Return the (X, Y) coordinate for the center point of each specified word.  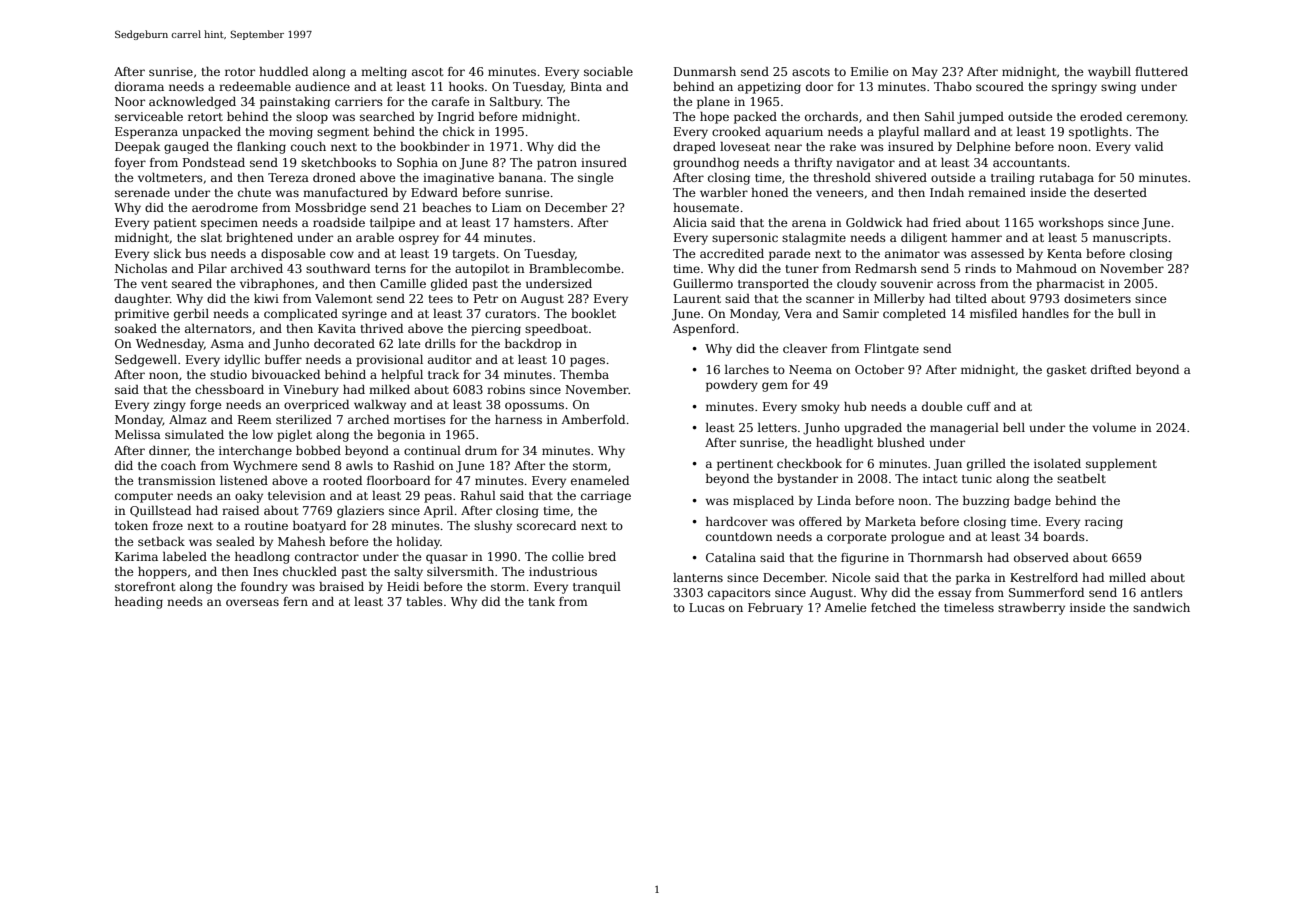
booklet (593, 313)
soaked (136, 328)
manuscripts (1130, 239)
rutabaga (1066, 179)
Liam (507, 207)
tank (541, 601)
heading (139, 603)
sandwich (1161, 607)
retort (205, 117)
